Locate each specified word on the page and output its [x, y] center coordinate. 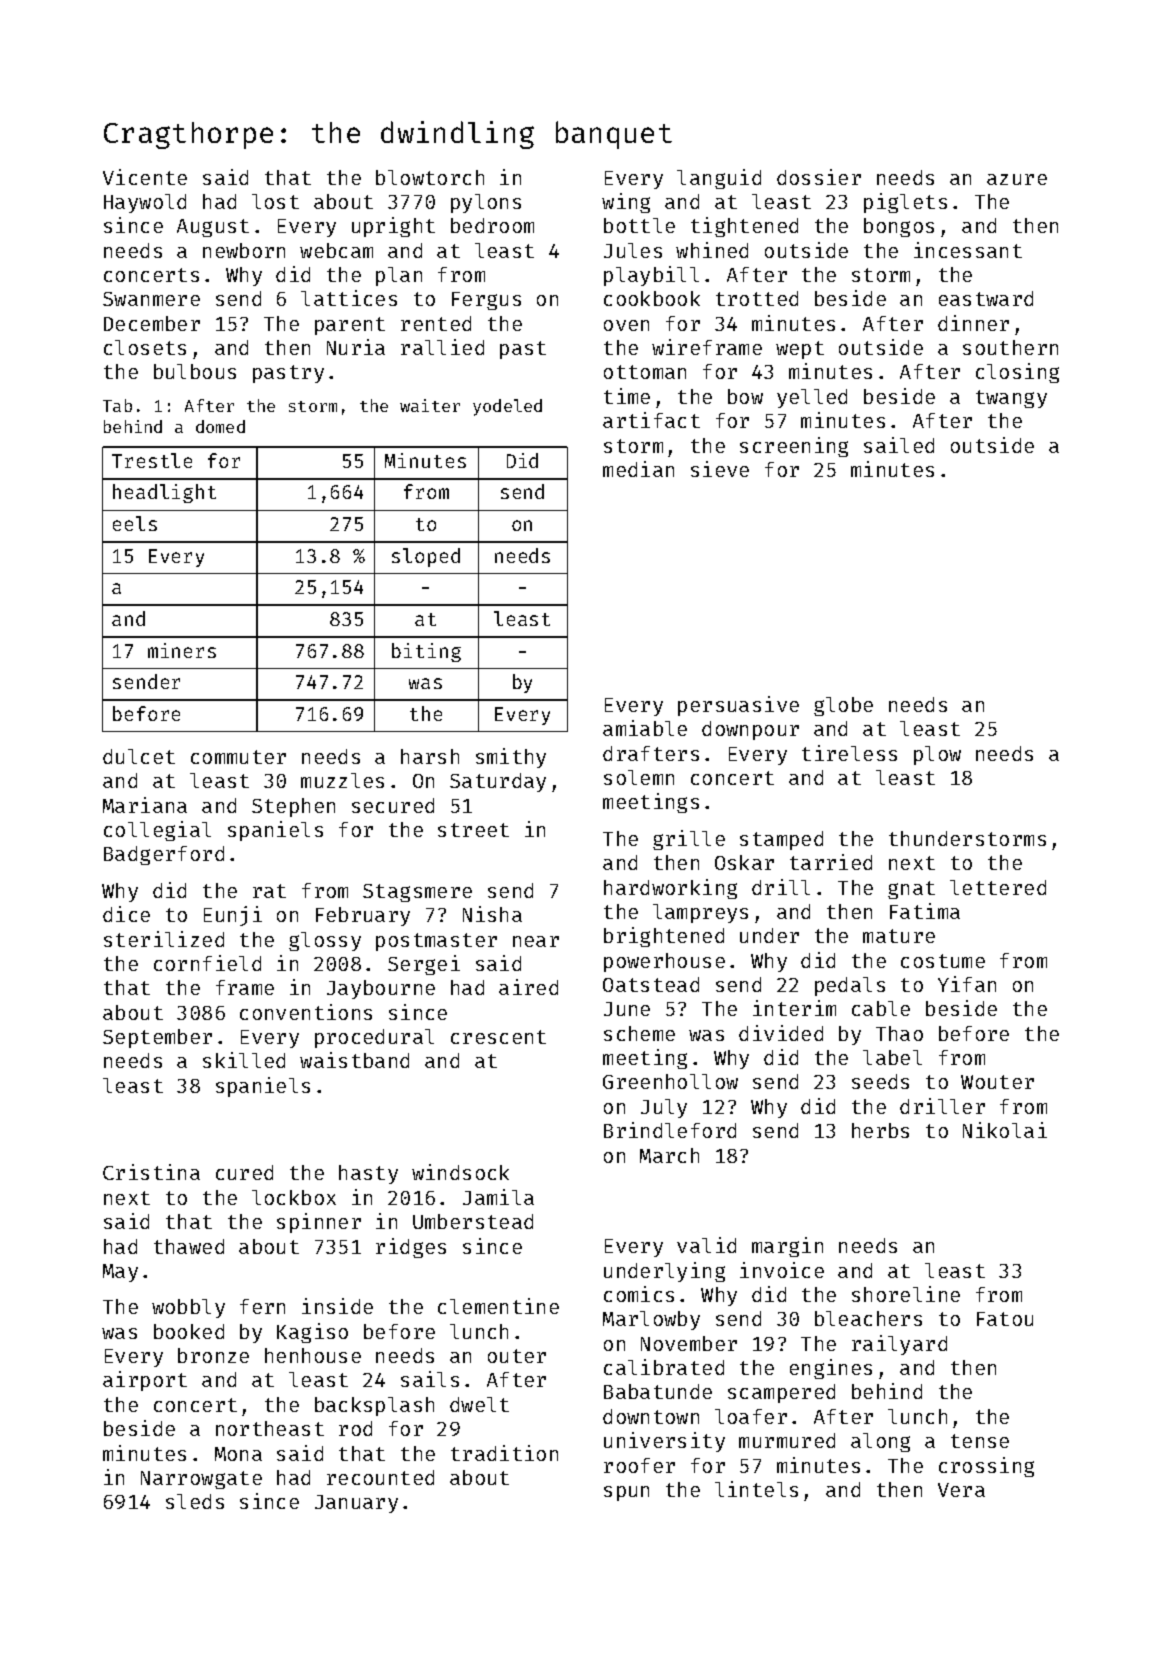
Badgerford [164, 855]
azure [1017, 179]
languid [719, 179]
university [664, 1442]
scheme [639, 1033]
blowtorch [430, 177]
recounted [380, 1477]
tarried [831, 862]
